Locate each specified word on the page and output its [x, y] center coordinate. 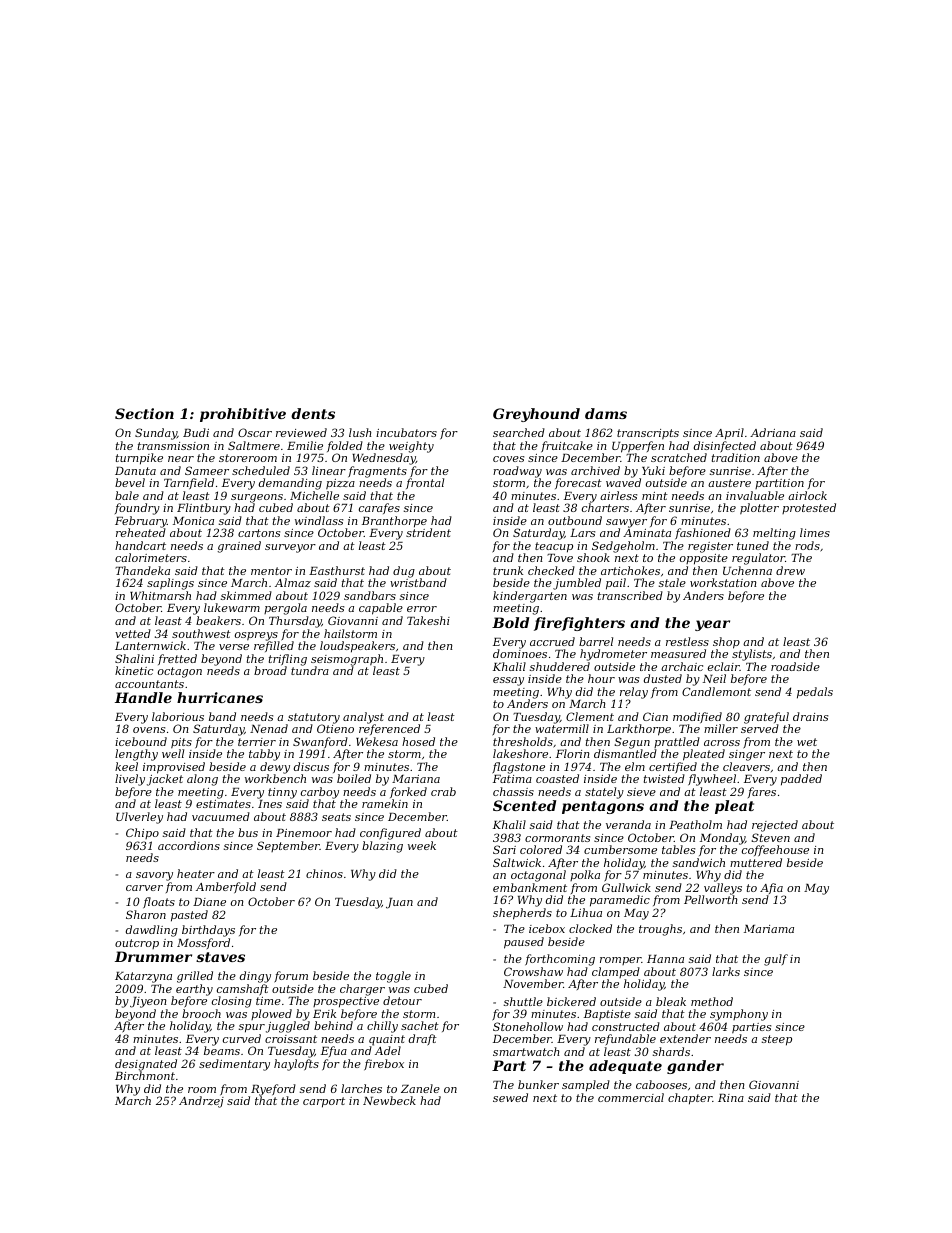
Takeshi [428, 620]
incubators [406, 432]
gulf [776, 960]
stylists [752, 655]
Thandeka [142, 570]
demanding [290, 484]
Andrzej [201, 1102]
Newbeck [389, 1100]
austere [729, 483]
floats [159, 902]
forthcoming [560, 960]
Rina [731, 1098]
